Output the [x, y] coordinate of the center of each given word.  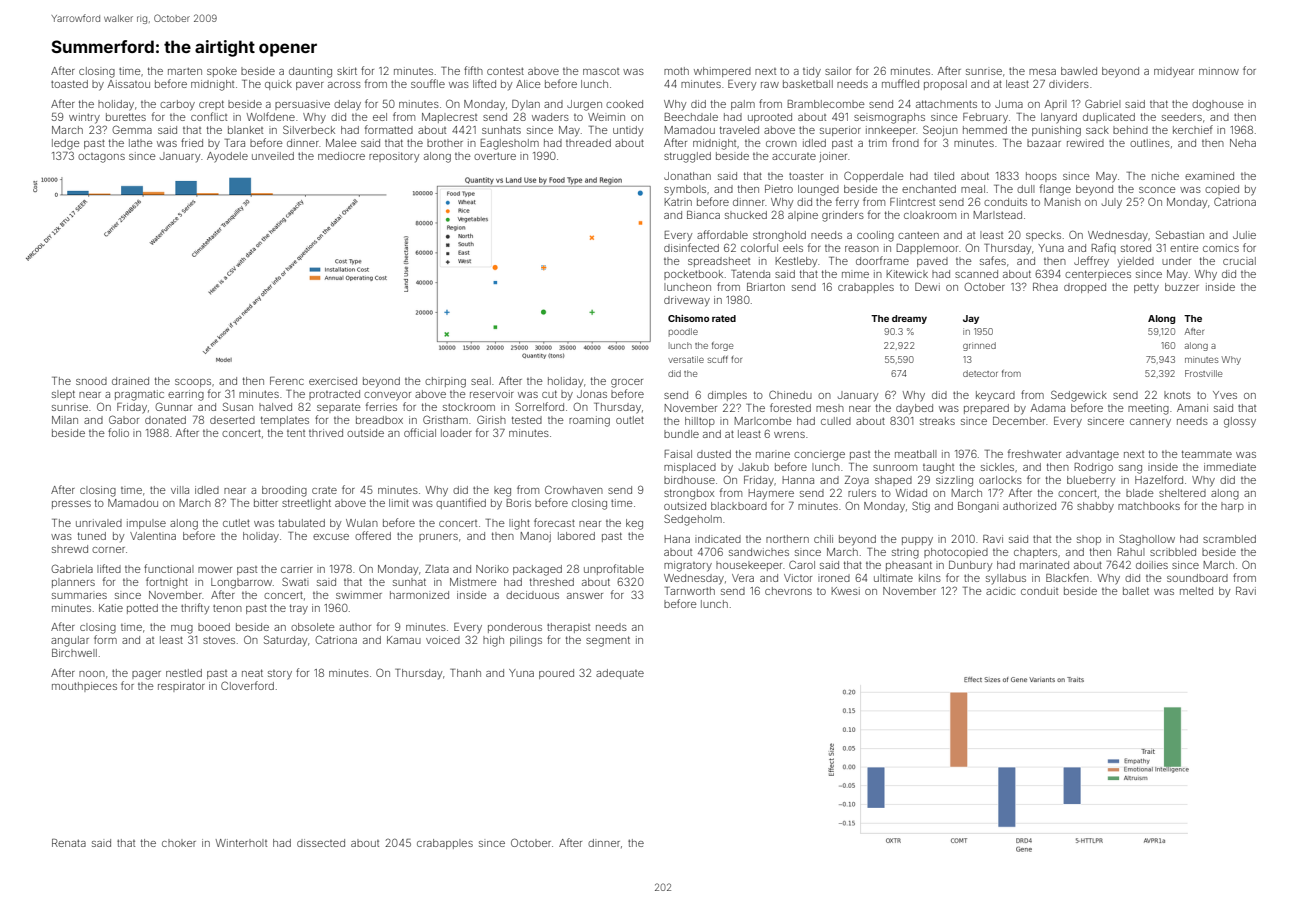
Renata [69, 843]
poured [556, 674]
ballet [1136, 591]
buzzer [1182, 287]
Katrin [678, 202]
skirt [347, 71]
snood [91, 381]
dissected [321, 843]
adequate [620, 674]
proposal [945, 85]
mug [182, 629]
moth [676, 71]
